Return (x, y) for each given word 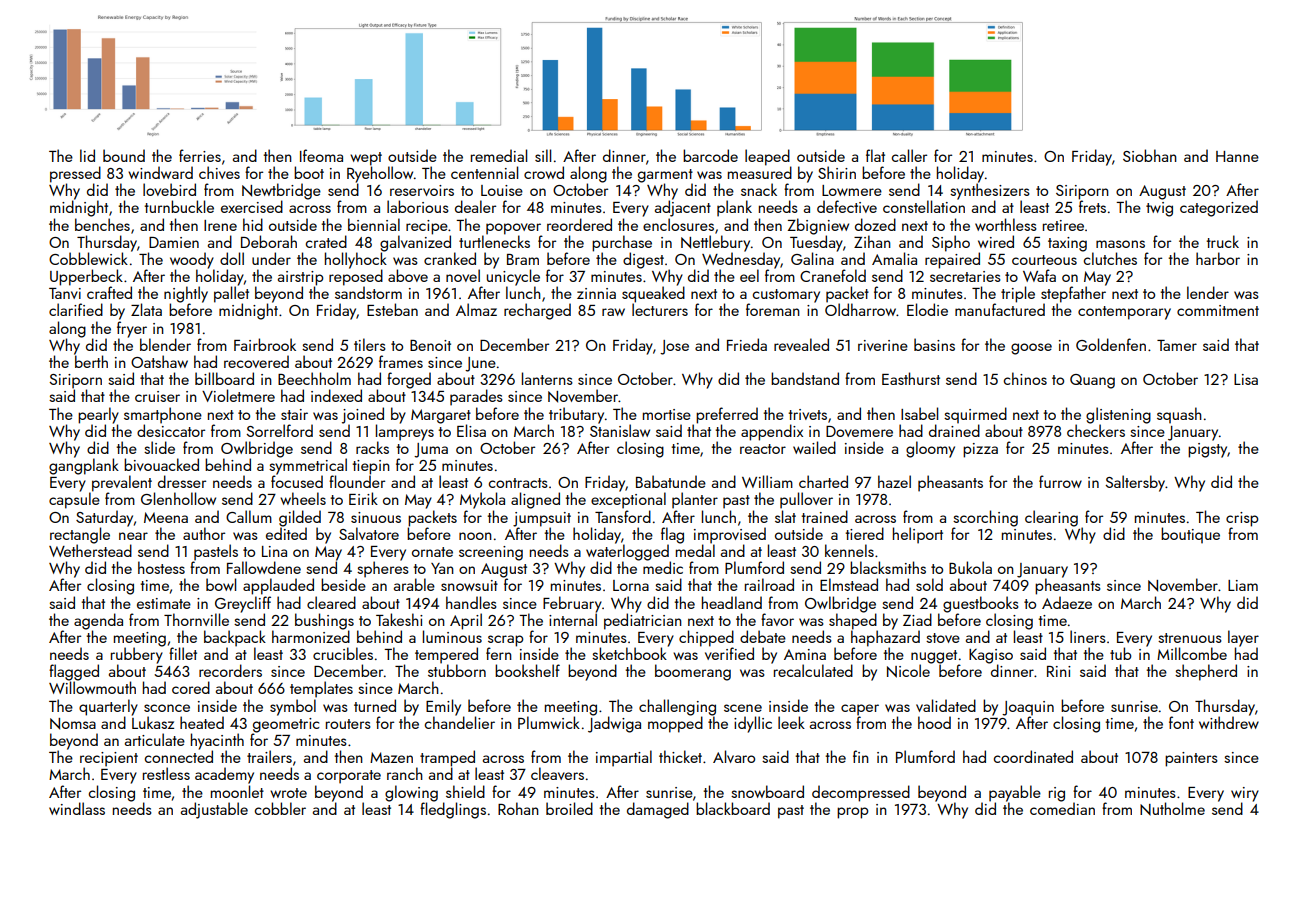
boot (309, 172)
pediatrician (643, 621)
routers (348, 724)
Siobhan (1150, 155)
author (204, 533)
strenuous (1190, 638)
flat (875, 155)
